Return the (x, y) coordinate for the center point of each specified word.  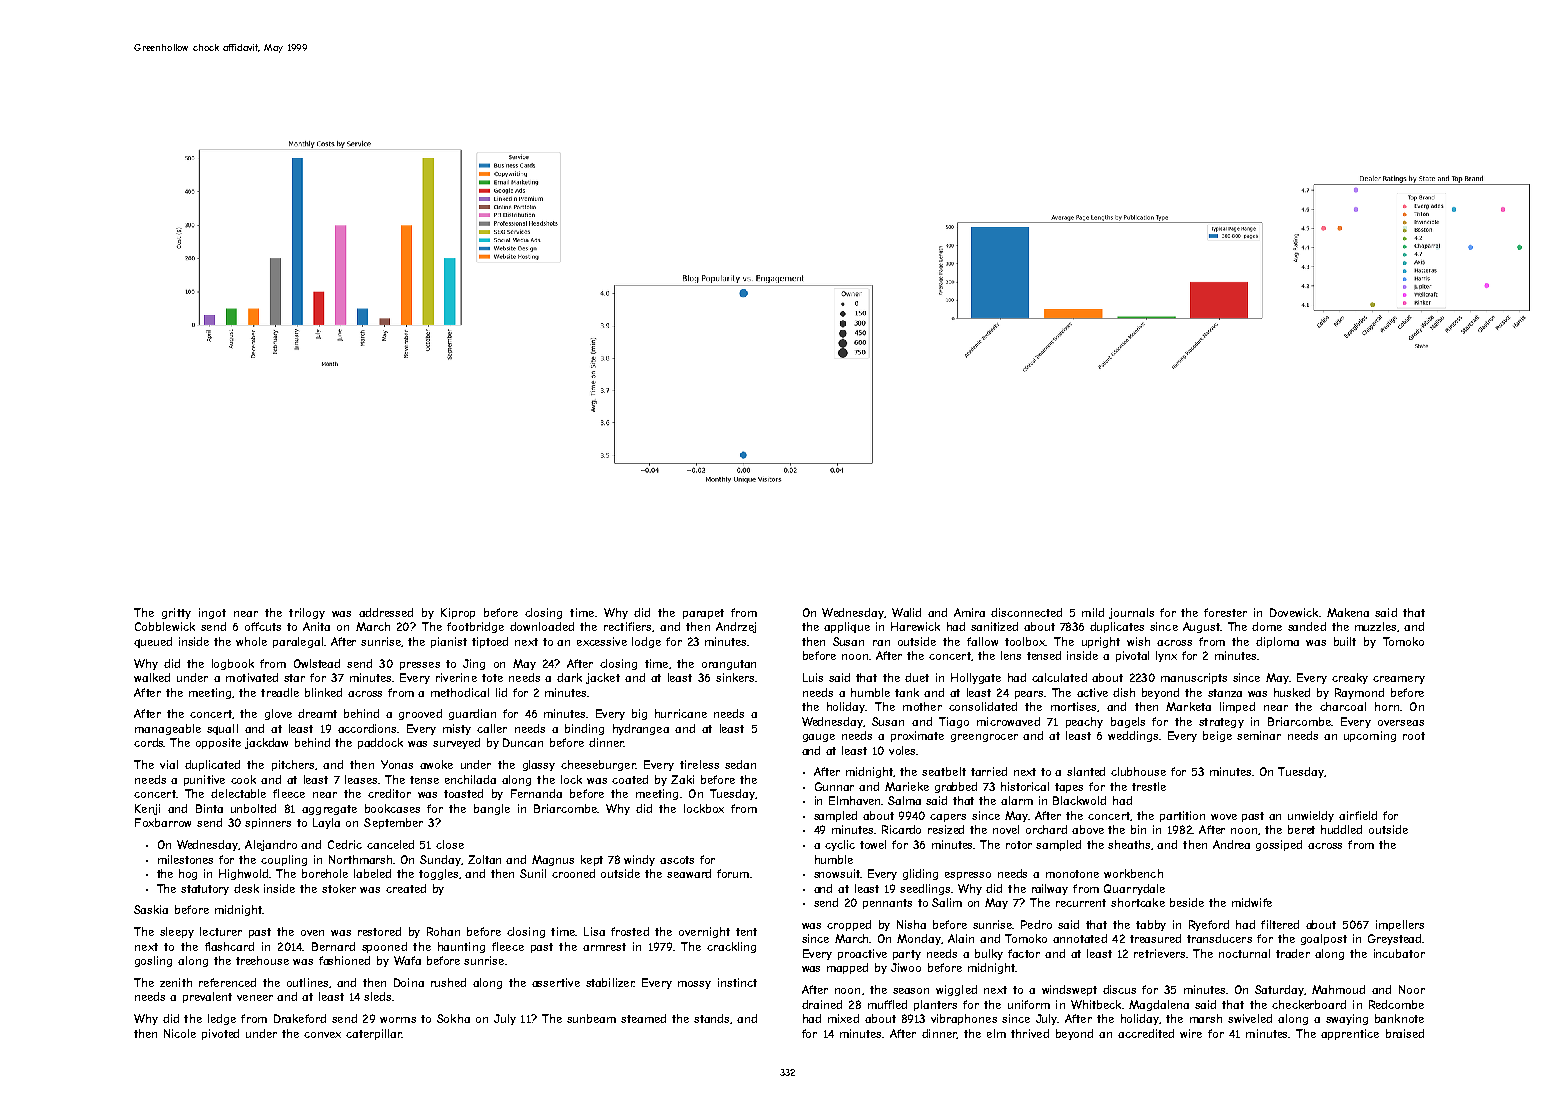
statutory (205, 890)
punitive (204, 780)
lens (1011, 655)
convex (322, 1035)
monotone (1072, 874)
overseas (1401, 723)
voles (902, 750)
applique (847, 627)
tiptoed (490, 642)
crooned (573, 873)
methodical (460, 692)
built (1345, 641)
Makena (1348, 612)
